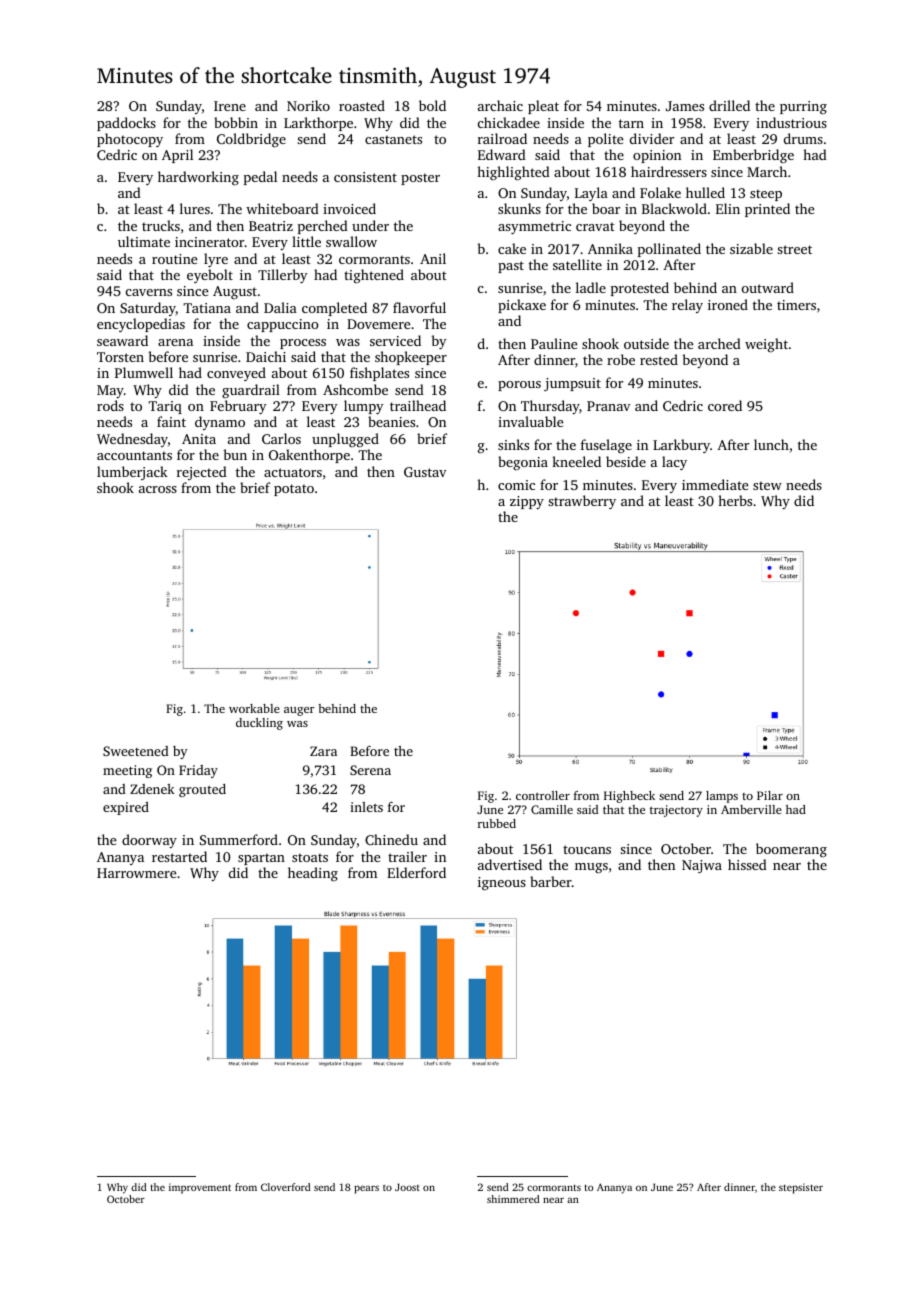  What do you see at coordinates (294, 490) in the document?
I see `potato` at bounding box center [294, 490].
